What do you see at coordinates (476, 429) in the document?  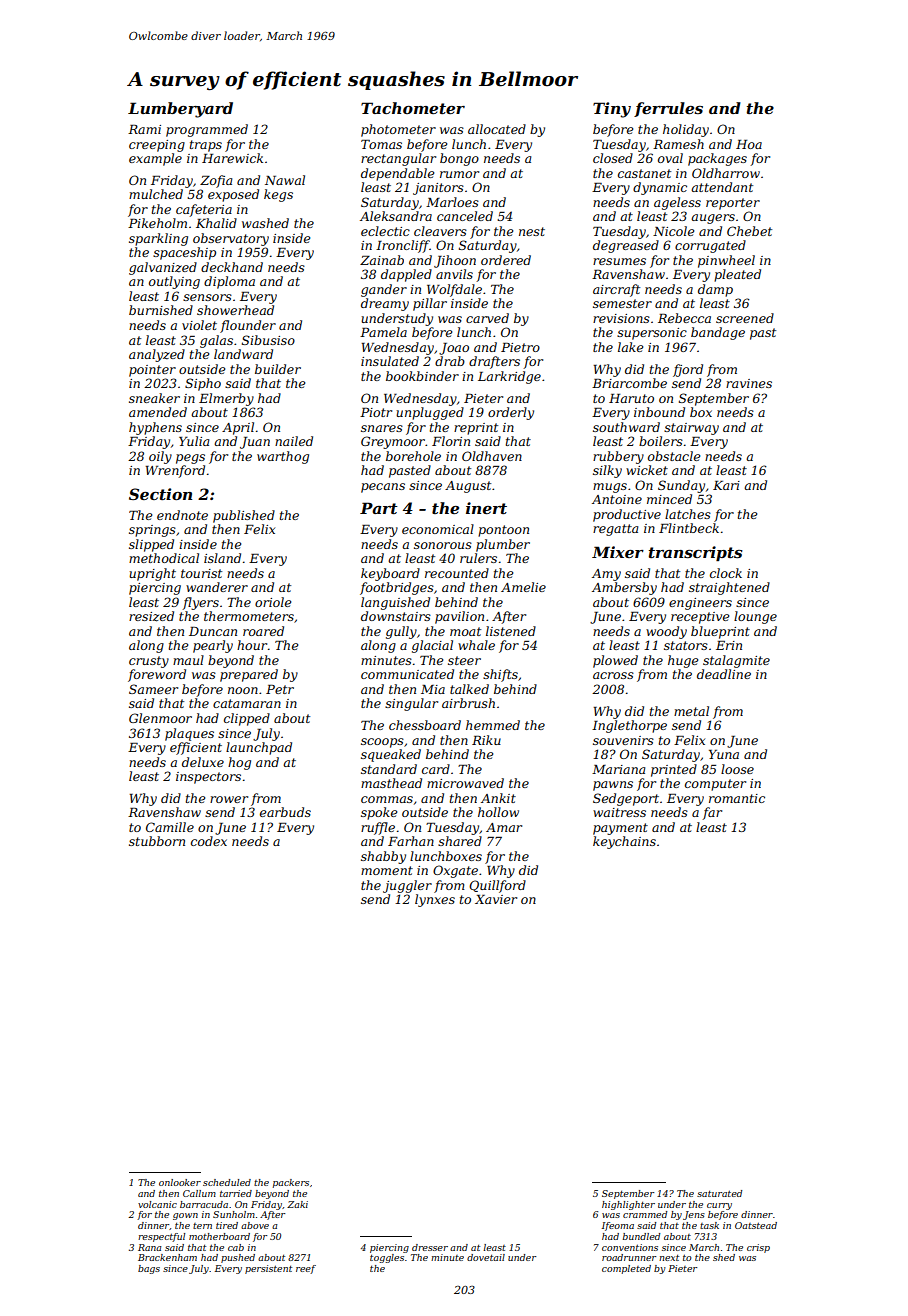 I see `reprint` at bounding box center [476, 429].
